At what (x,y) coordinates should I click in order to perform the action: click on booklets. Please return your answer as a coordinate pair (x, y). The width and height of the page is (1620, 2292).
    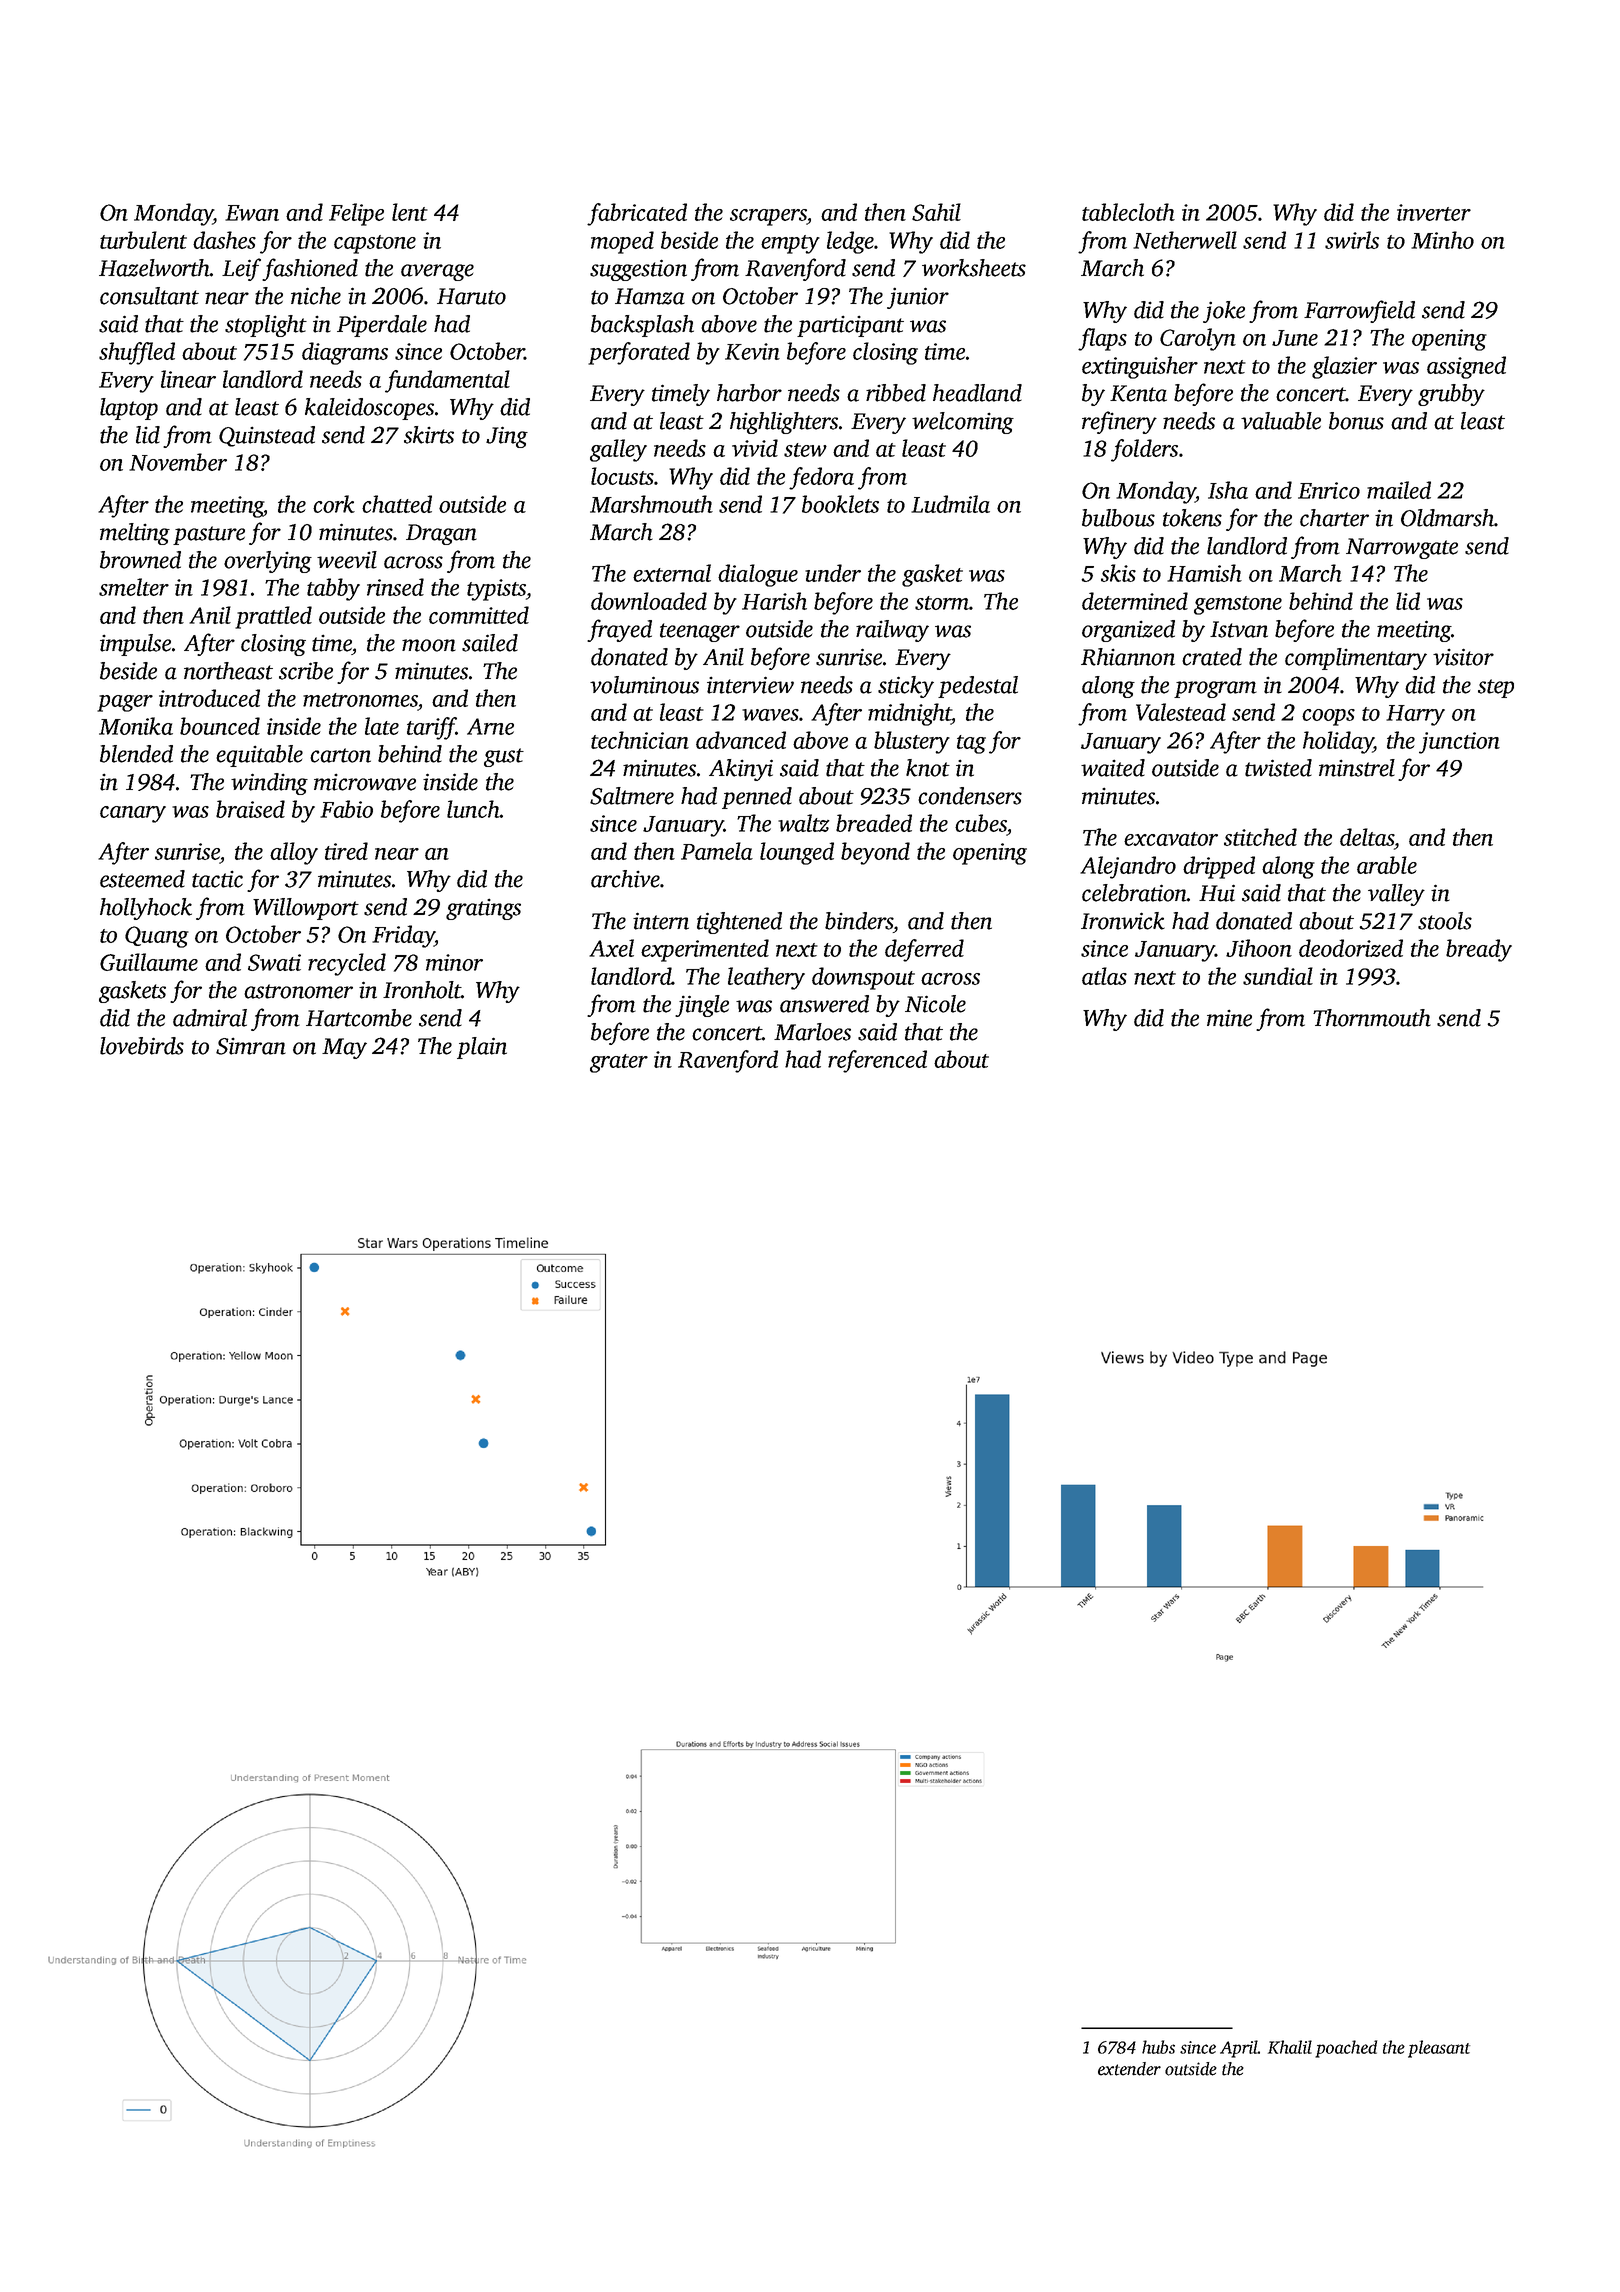
    Looking at the image, I should click on (840, 504).
